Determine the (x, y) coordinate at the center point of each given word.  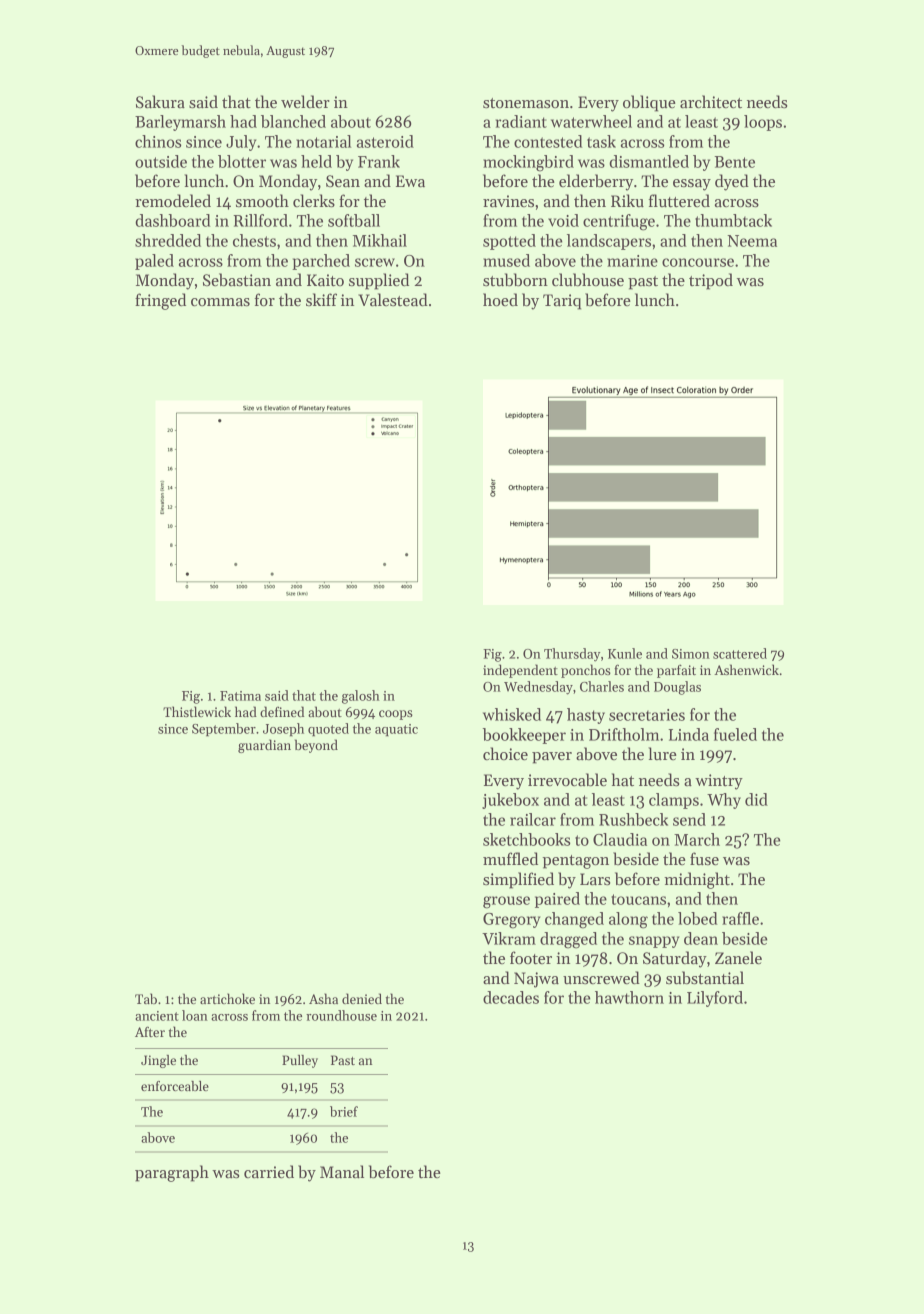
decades (511, 997)
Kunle (625, 653)
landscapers (609, 242)
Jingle (158, 1061)
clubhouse (588, 280)
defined (282, 711)
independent (520, 671)
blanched (293, 121)
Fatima (240, 696)
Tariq (562, 302)
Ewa (410, 181)
